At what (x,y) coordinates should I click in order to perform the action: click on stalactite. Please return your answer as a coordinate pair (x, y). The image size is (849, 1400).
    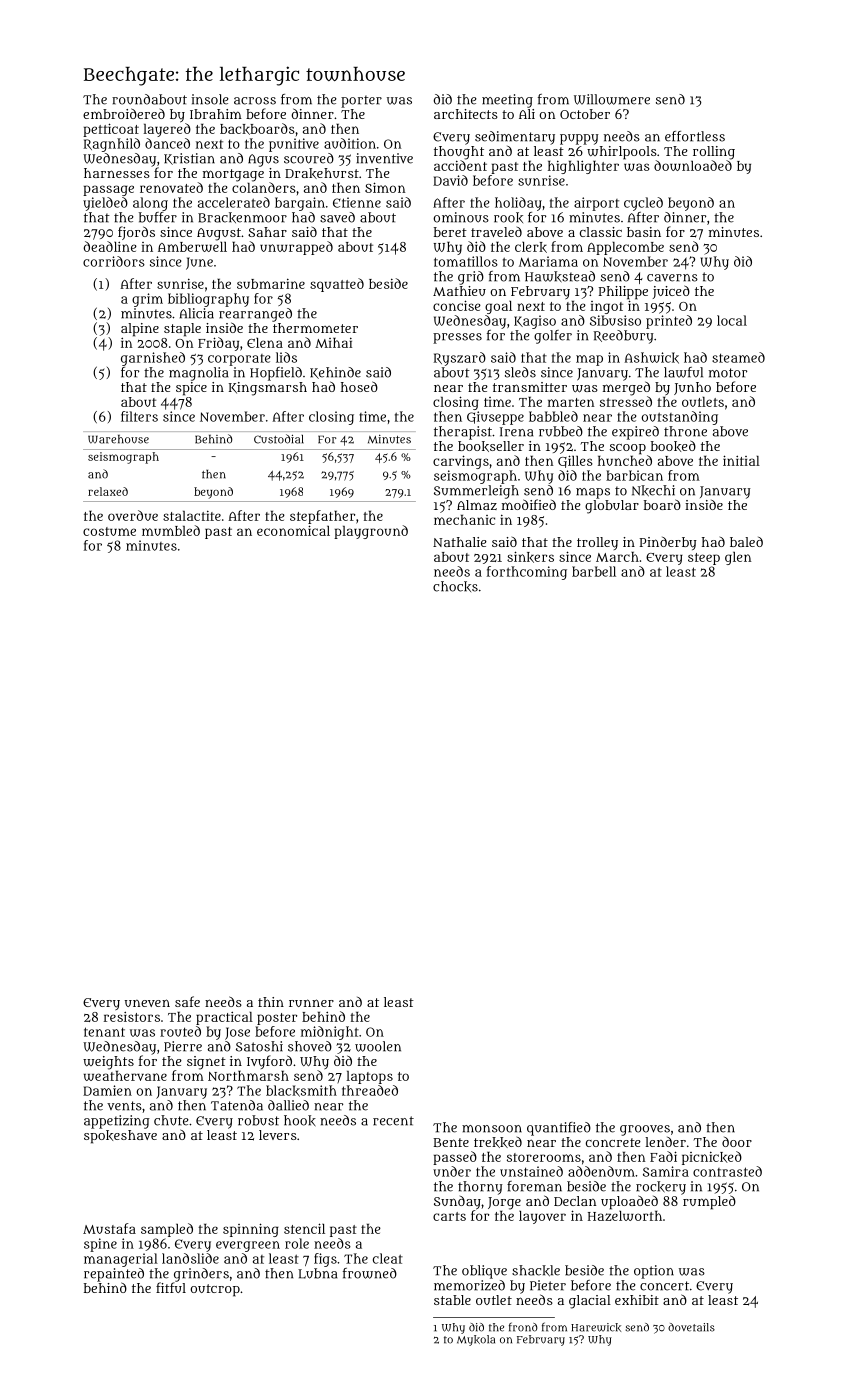
    Looking at the image, I should click on (192, 515).
